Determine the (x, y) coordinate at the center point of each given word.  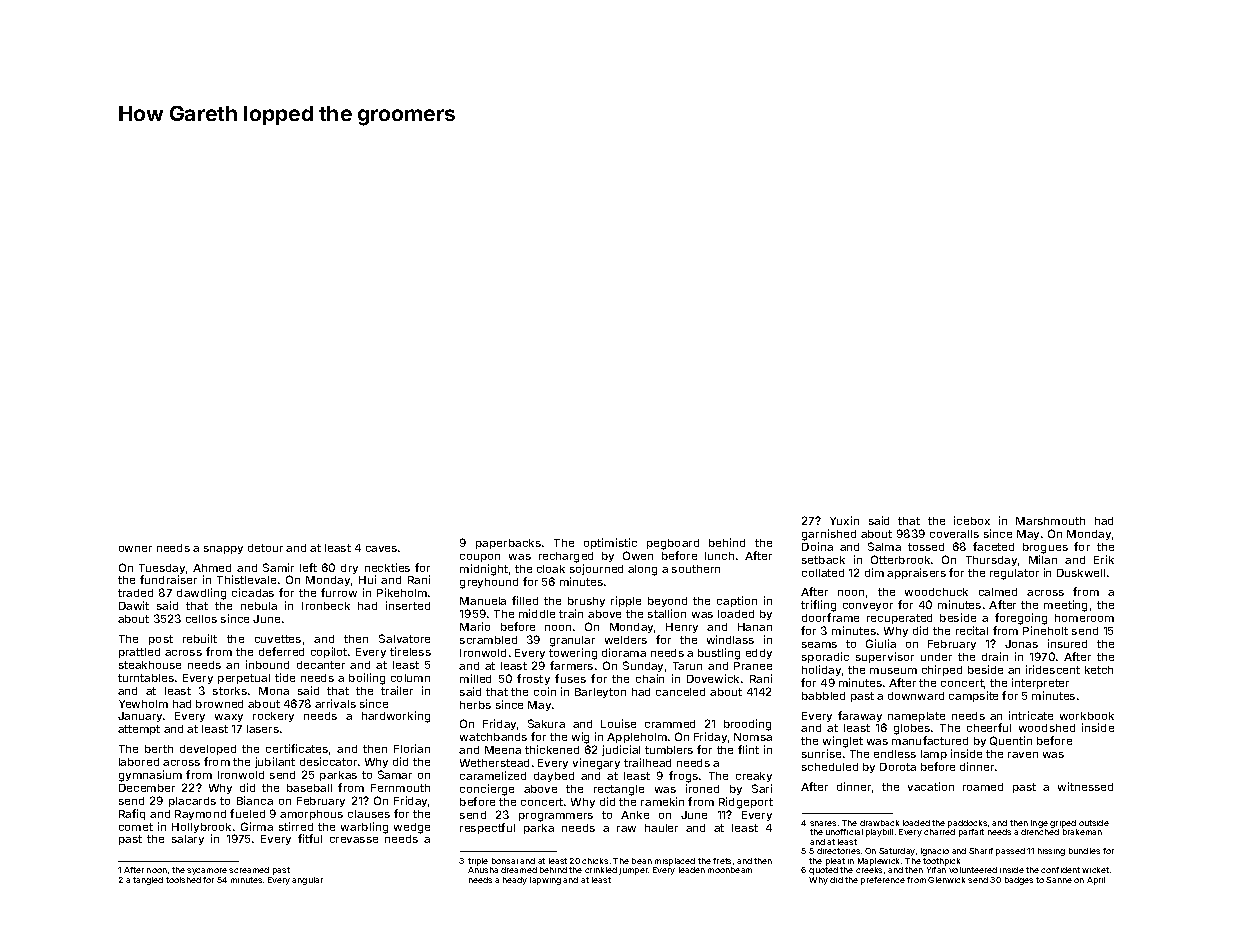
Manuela (483, 601)
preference (883, 881)
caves (381, 549)
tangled (148, 881)
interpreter (1040, 683)
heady (515, 881)
